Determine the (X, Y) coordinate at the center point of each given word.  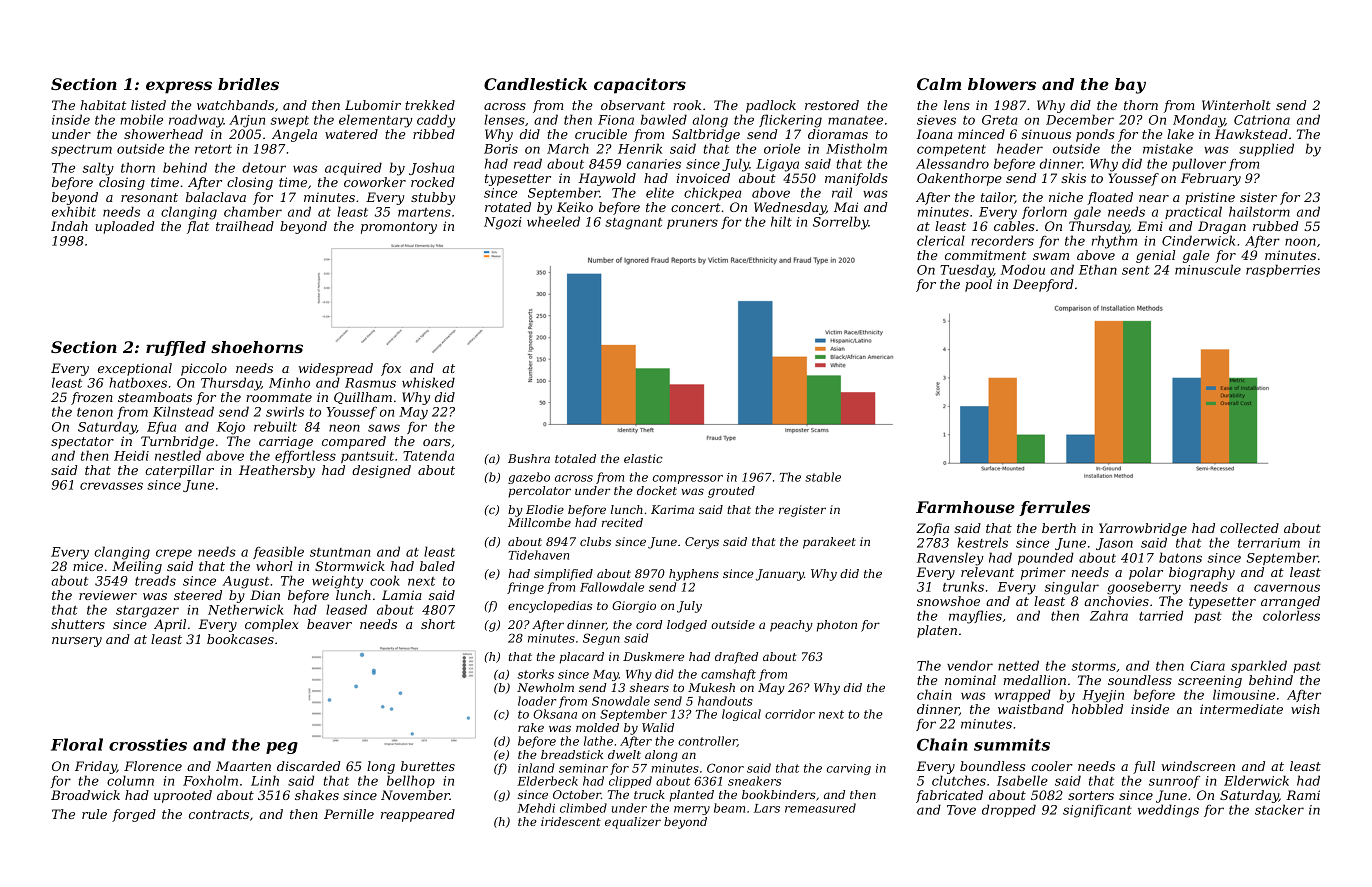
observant (633, 105)
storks (536, 674)
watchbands (235, 105)
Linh (265, 780)
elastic (643, 458)
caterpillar (179, 471)
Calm (939, 84)
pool (978, 285)
